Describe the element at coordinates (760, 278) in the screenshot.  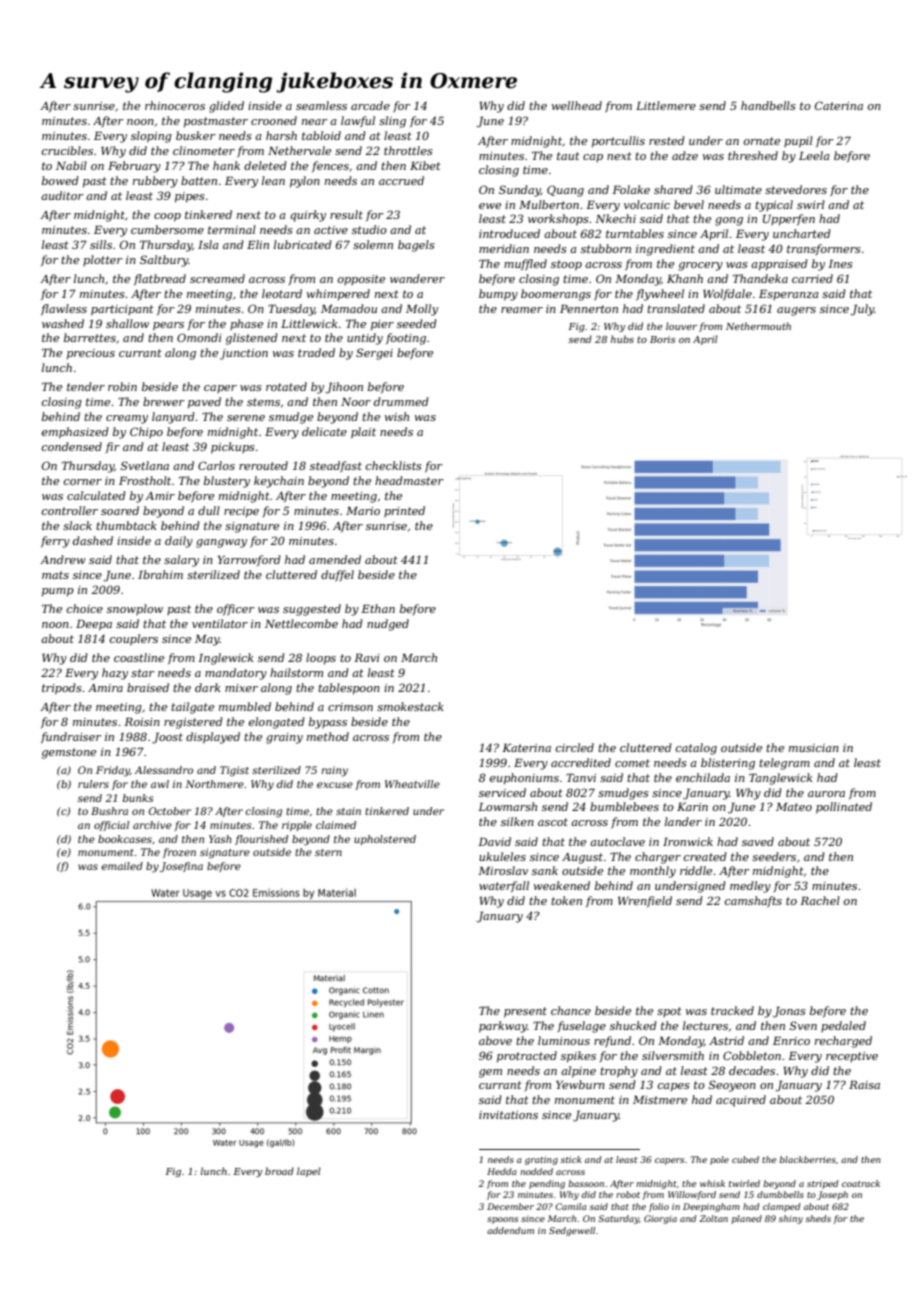
I see `Thandeka` at that location.
